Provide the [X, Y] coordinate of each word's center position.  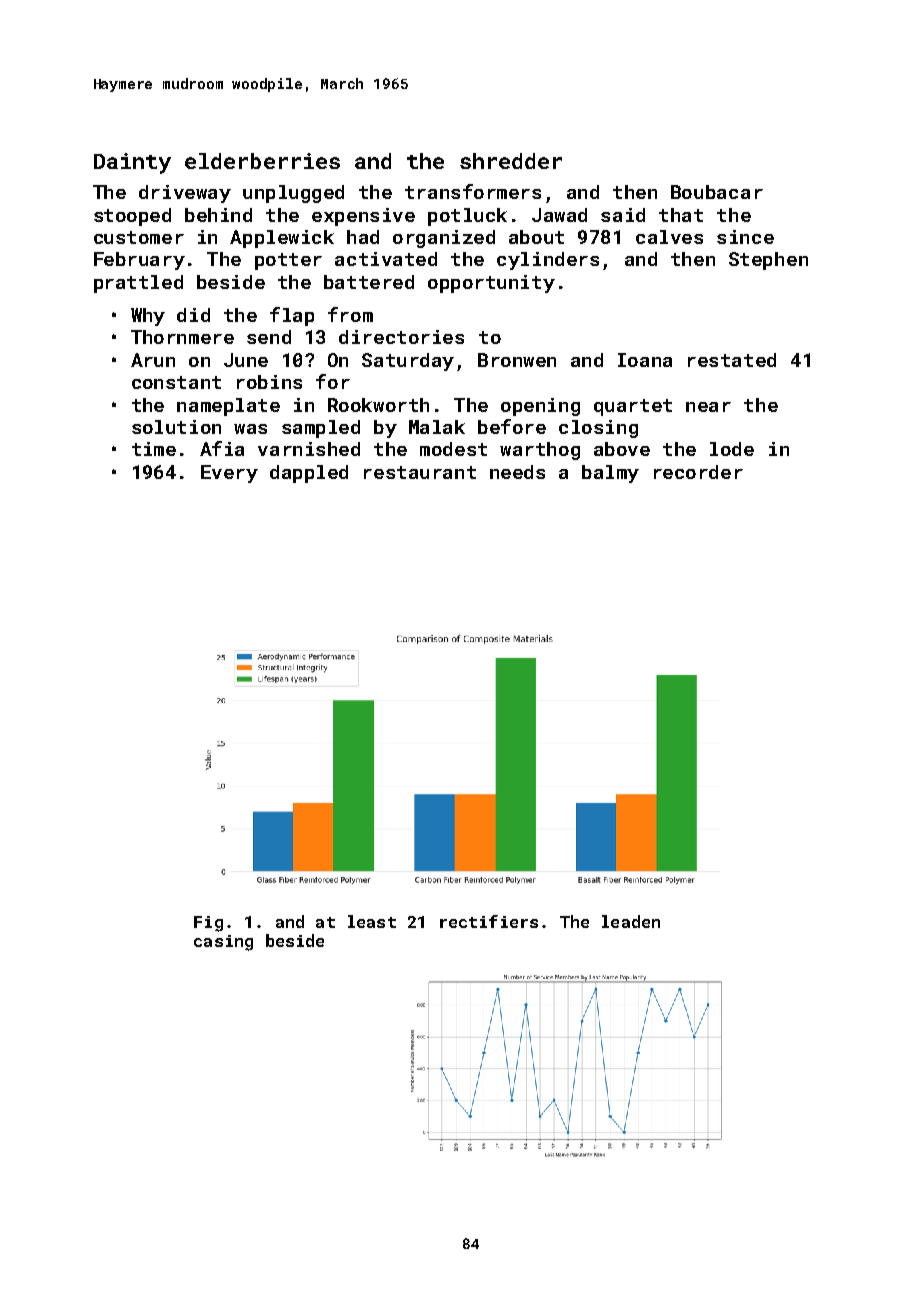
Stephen [768, 261]
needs [517, 472]
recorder [698, 472]
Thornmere [182, 337]
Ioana [645, 360]
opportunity [491, 284]
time [154, 449]
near [708, 407]
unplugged [293, 194]
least [372, 921]
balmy [610, 474]
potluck [467, 217]
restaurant [420, 472]
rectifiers [489, 921]
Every [229, 474]
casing [223, 943]
